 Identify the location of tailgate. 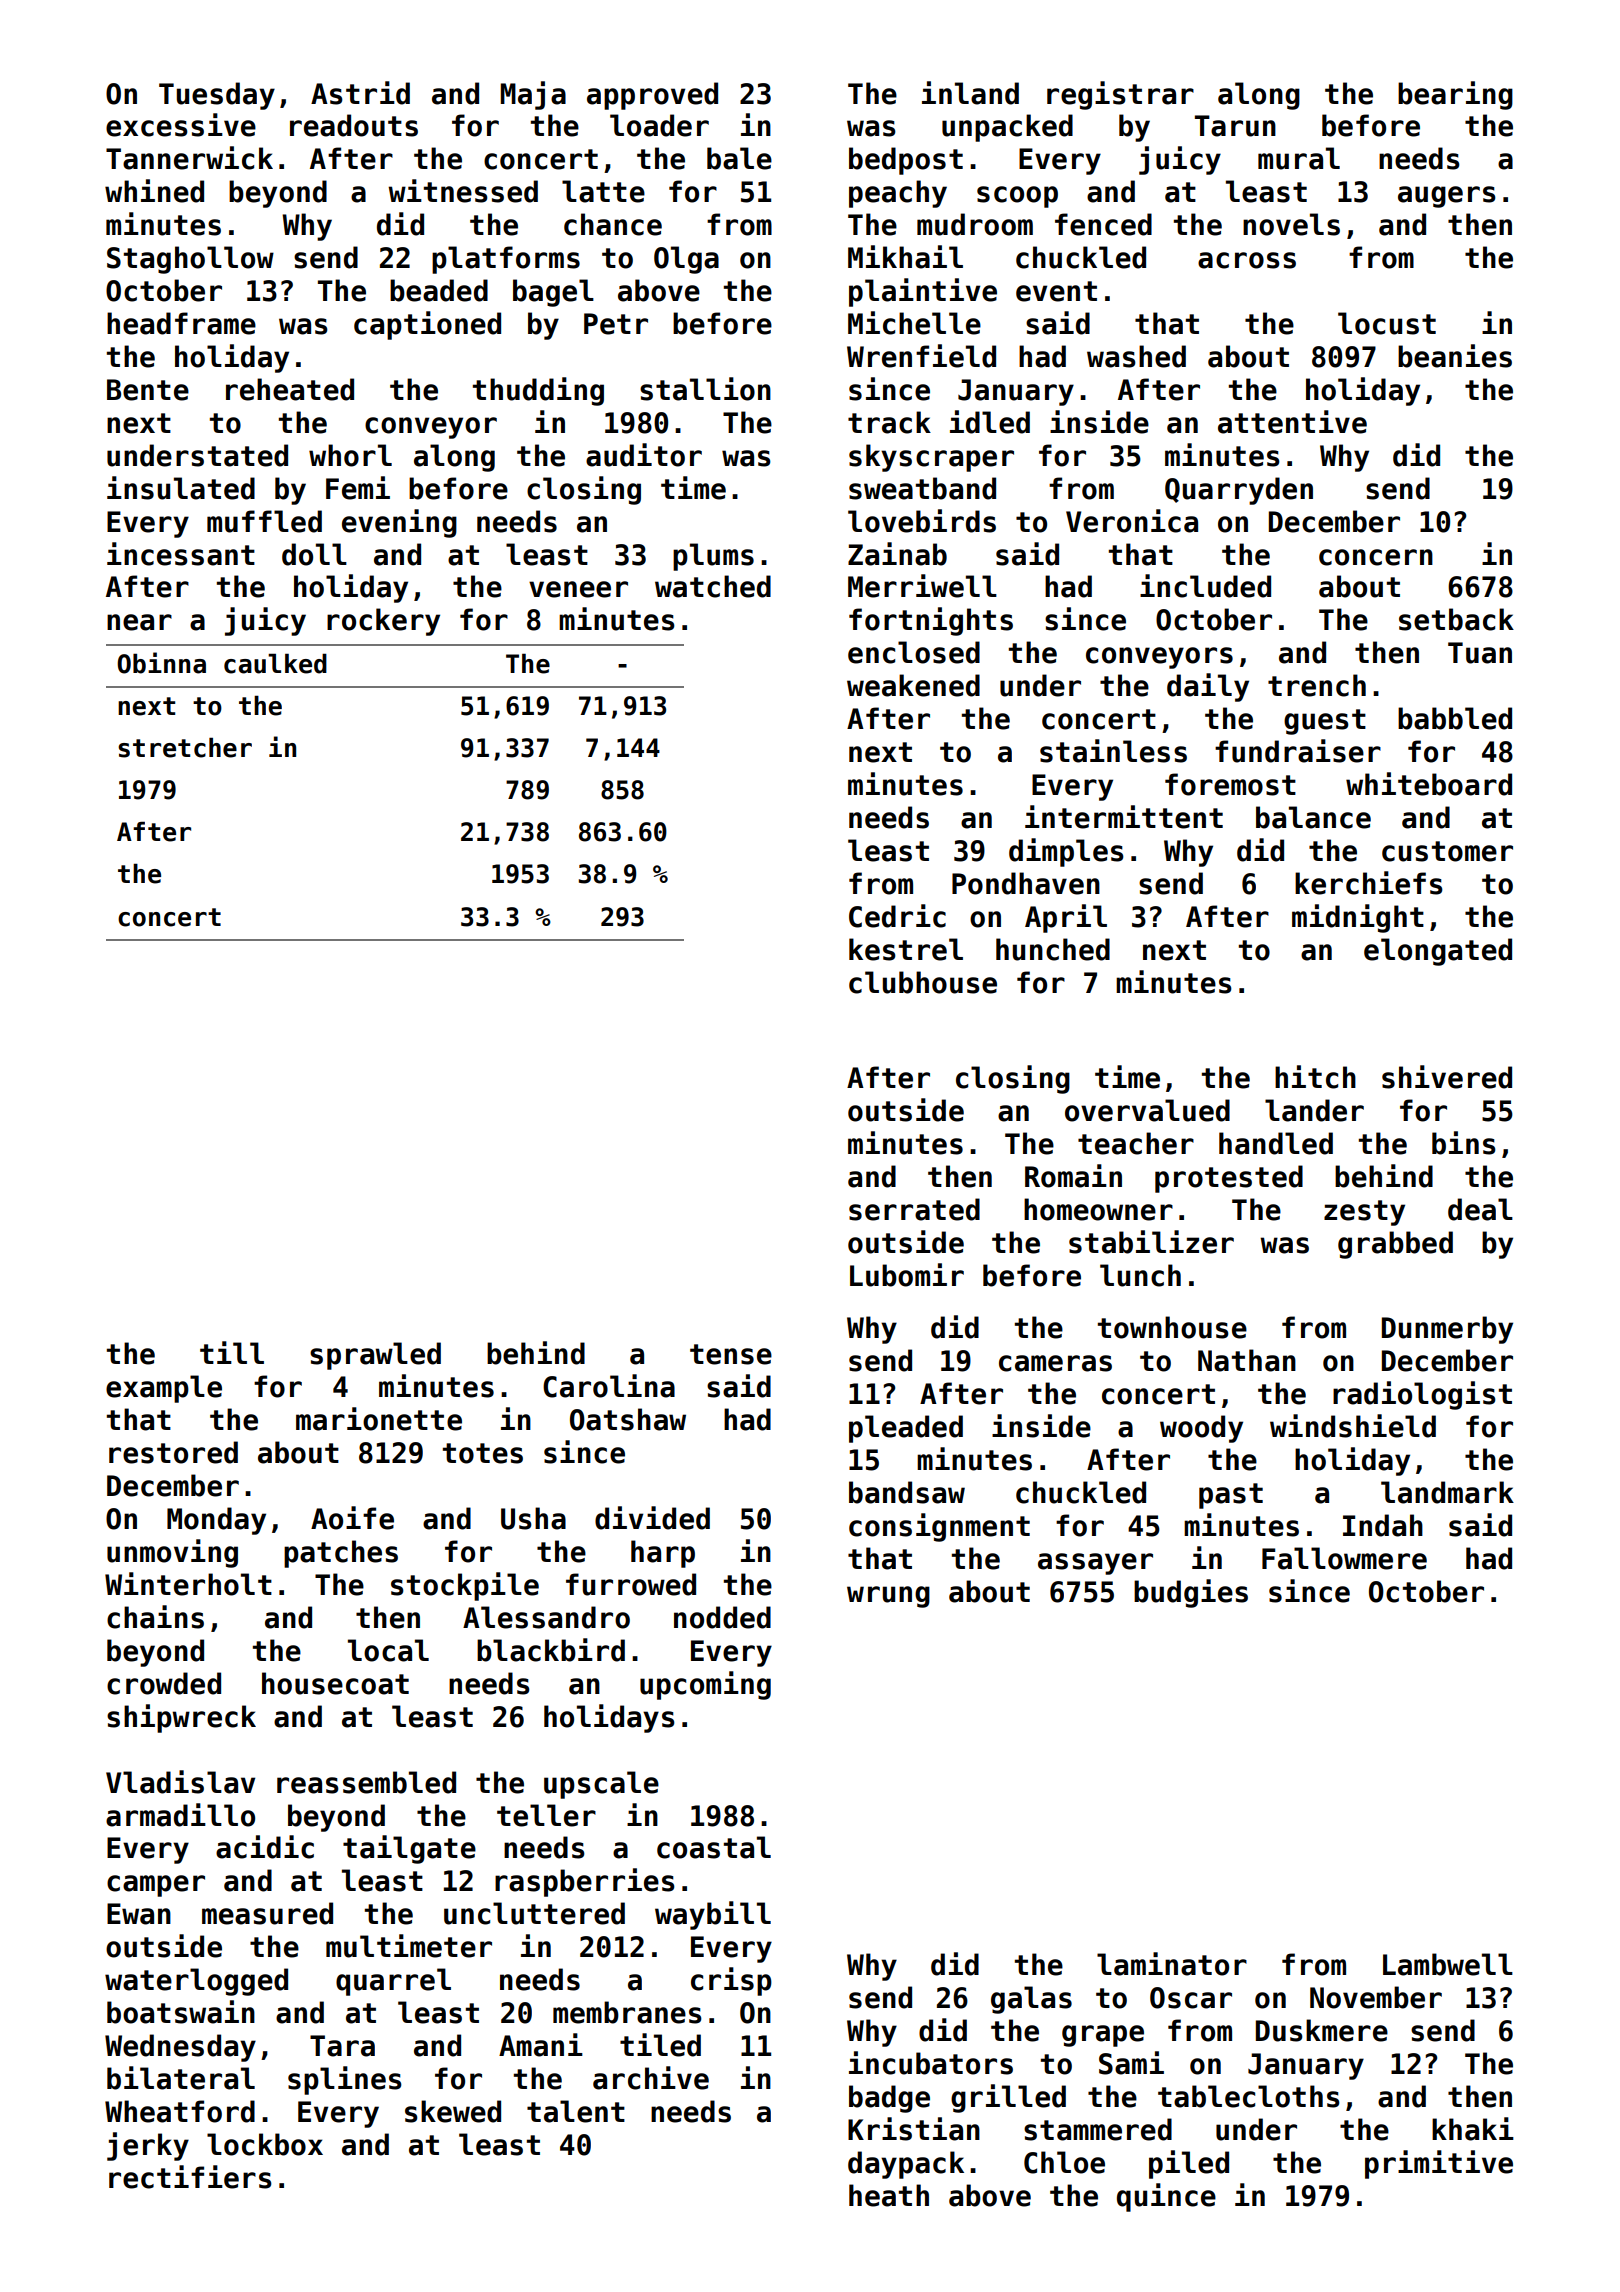
(409, 1849).
